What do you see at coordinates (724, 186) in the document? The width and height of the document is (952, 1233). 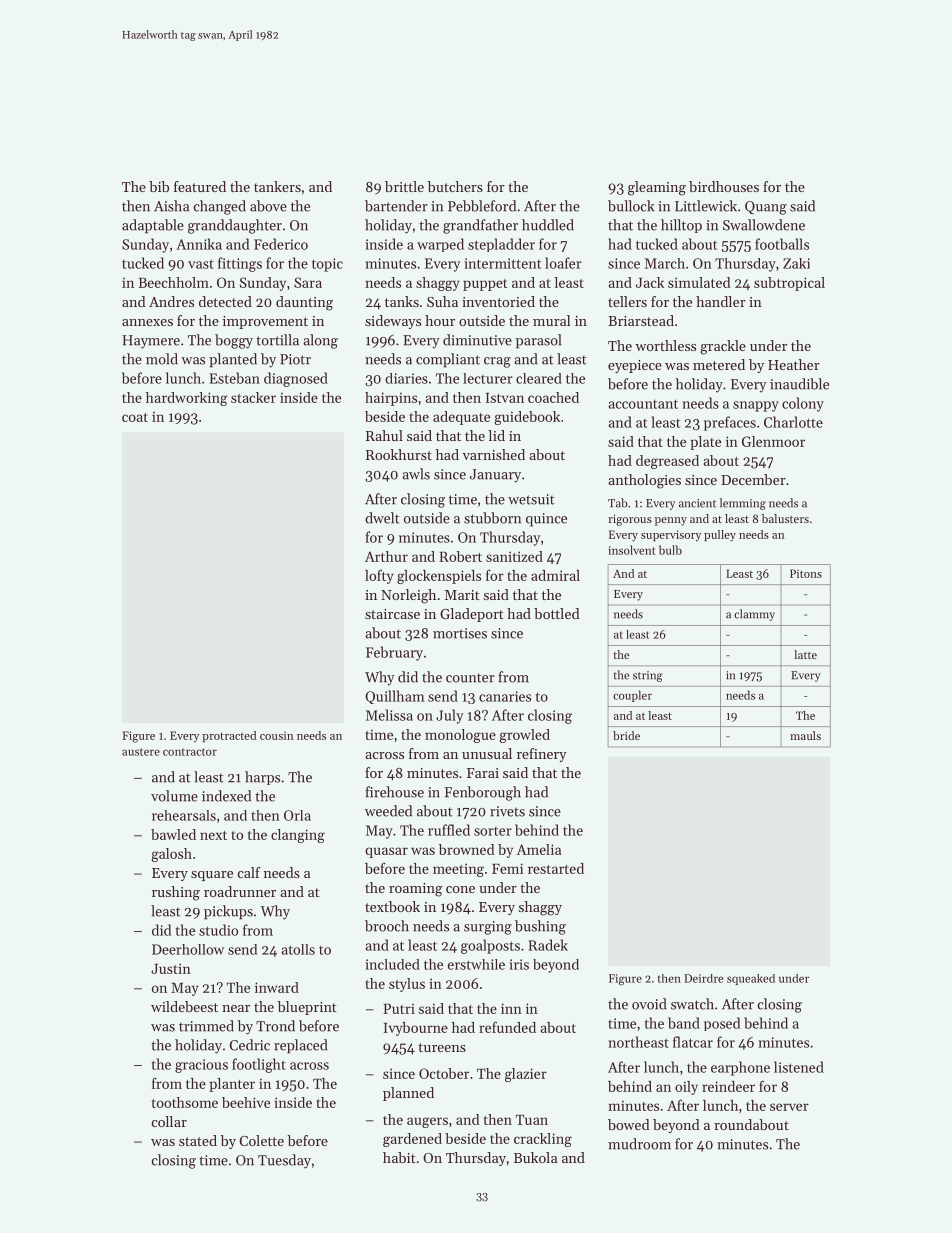 I see `birdhouses` at bounding box center [724, 186].
